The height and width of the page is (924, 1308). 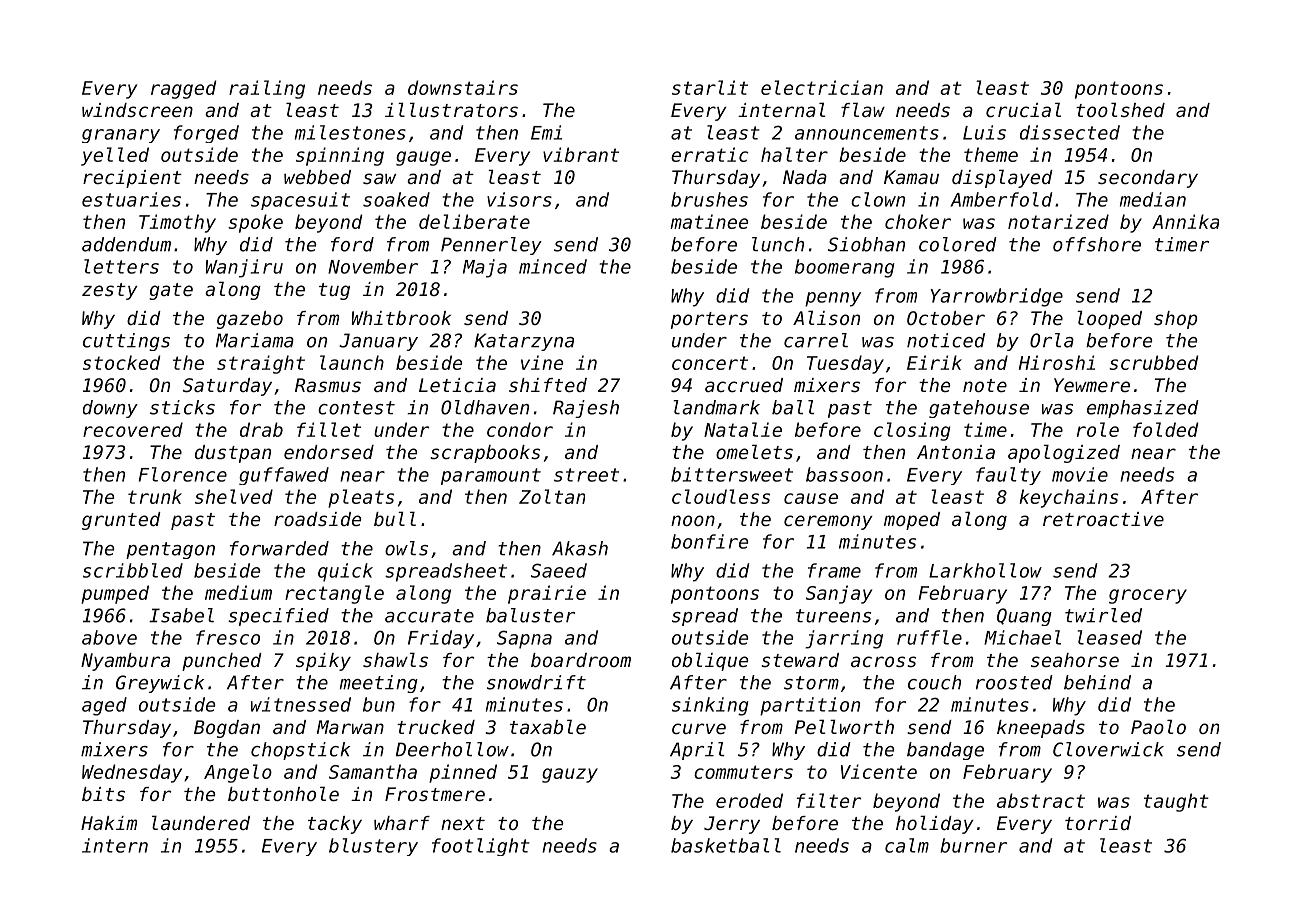 I want to click on electrician, so click(x=822, y=87).
